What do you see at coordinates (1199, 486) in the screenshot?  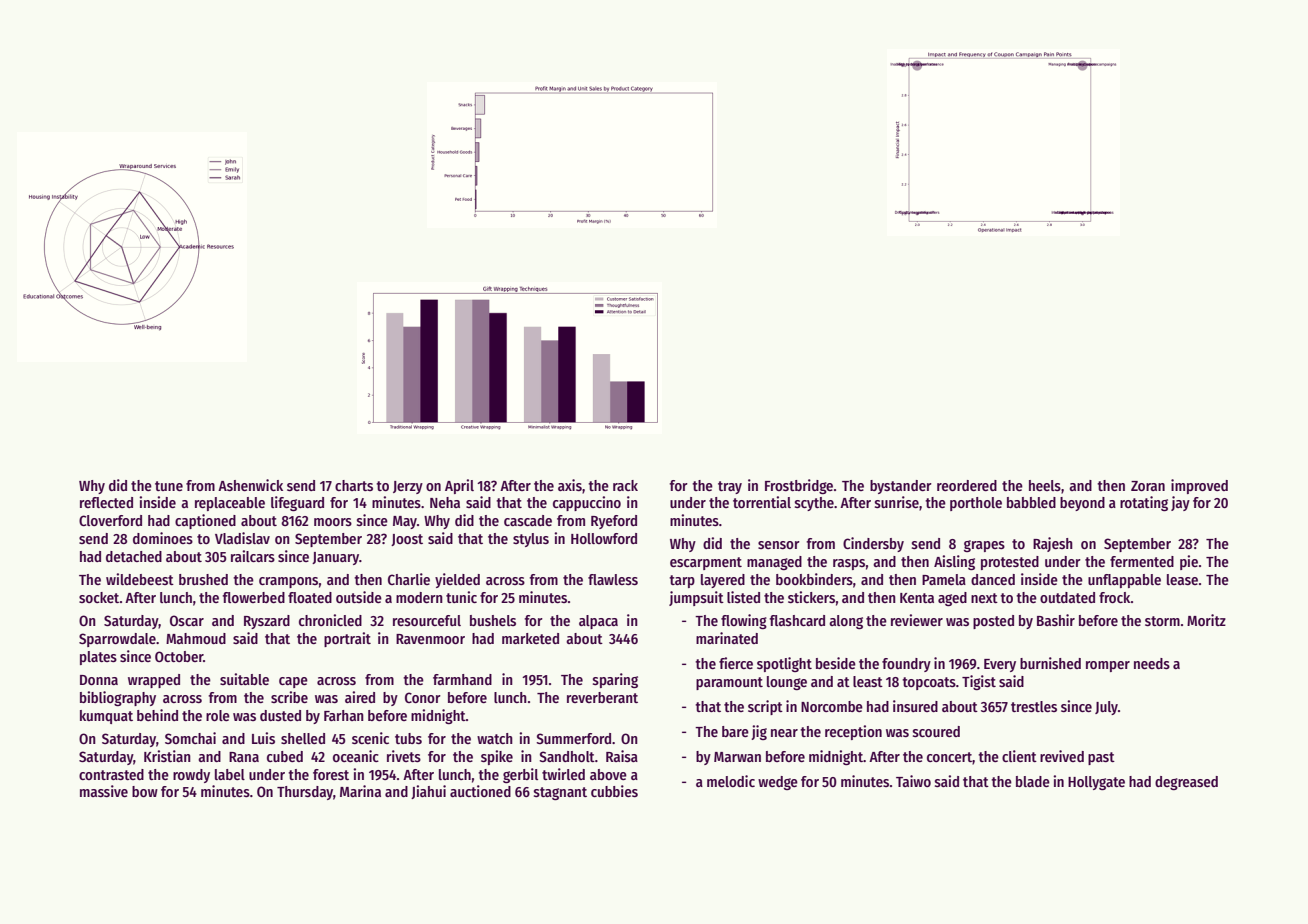 I see `improved` at bounding box center [1199, 486].
